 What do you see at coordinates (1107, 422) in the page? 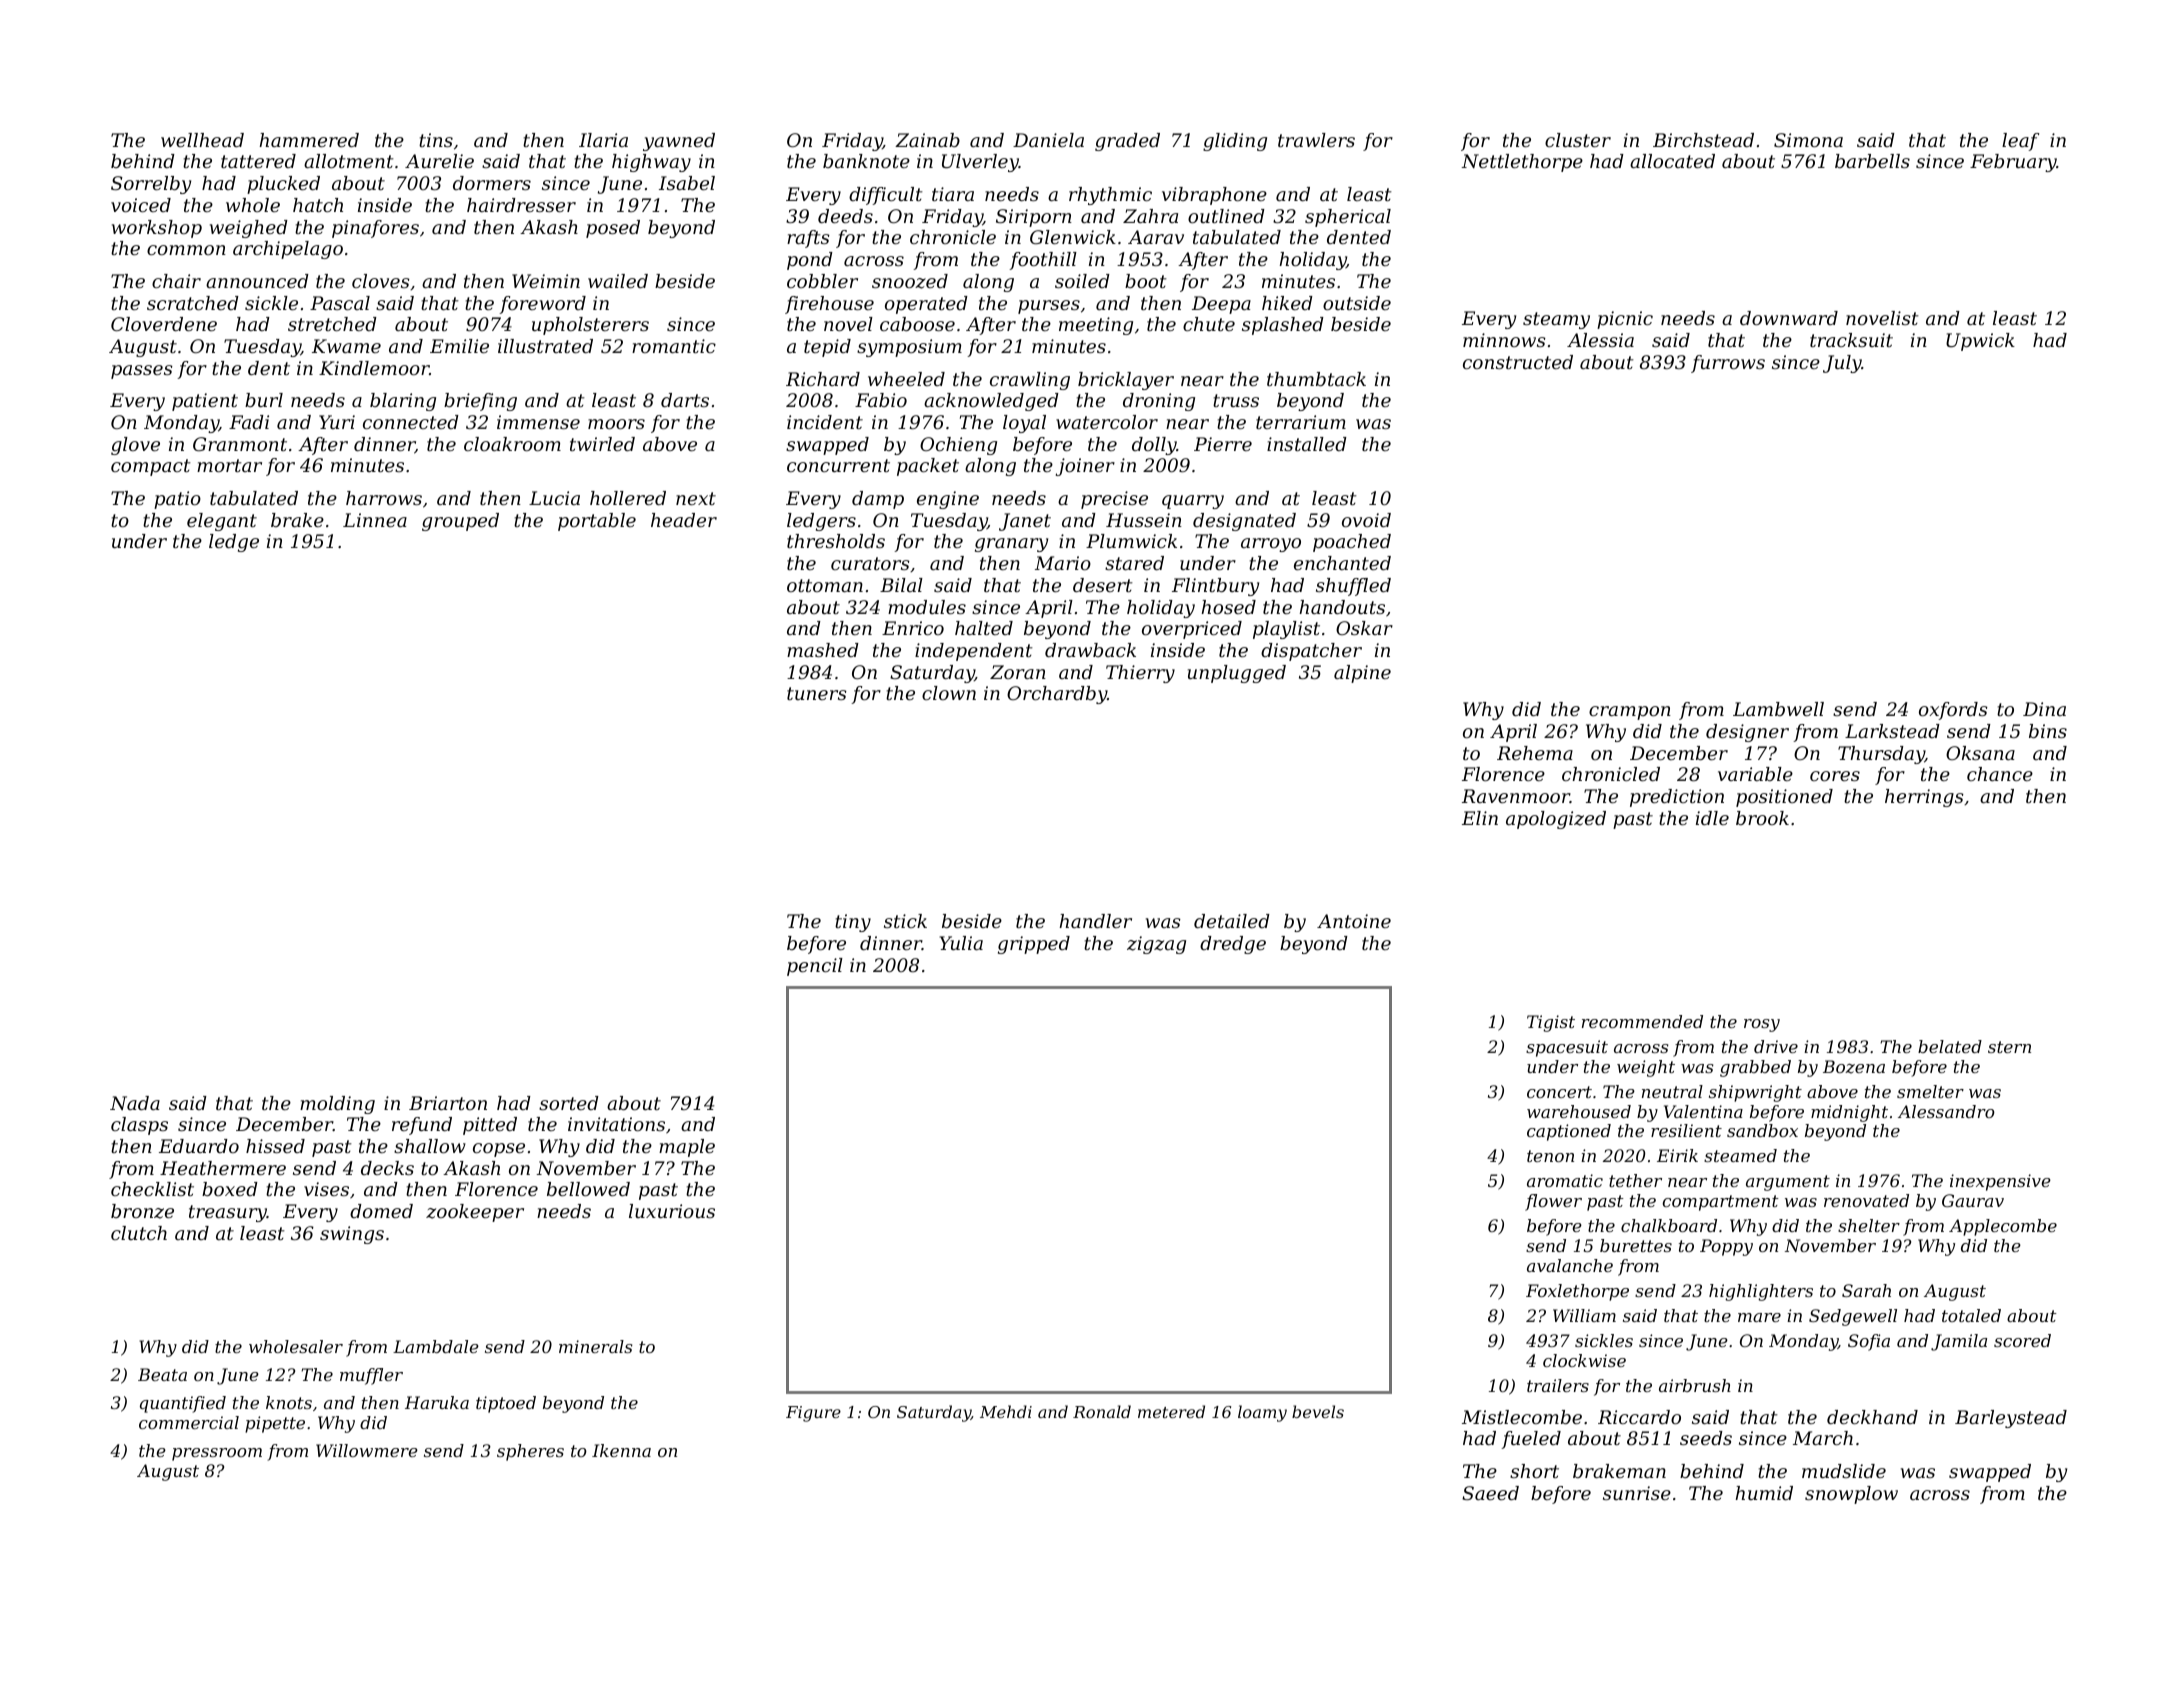
I see `watercolor` at bounding box center [1107, 422].
